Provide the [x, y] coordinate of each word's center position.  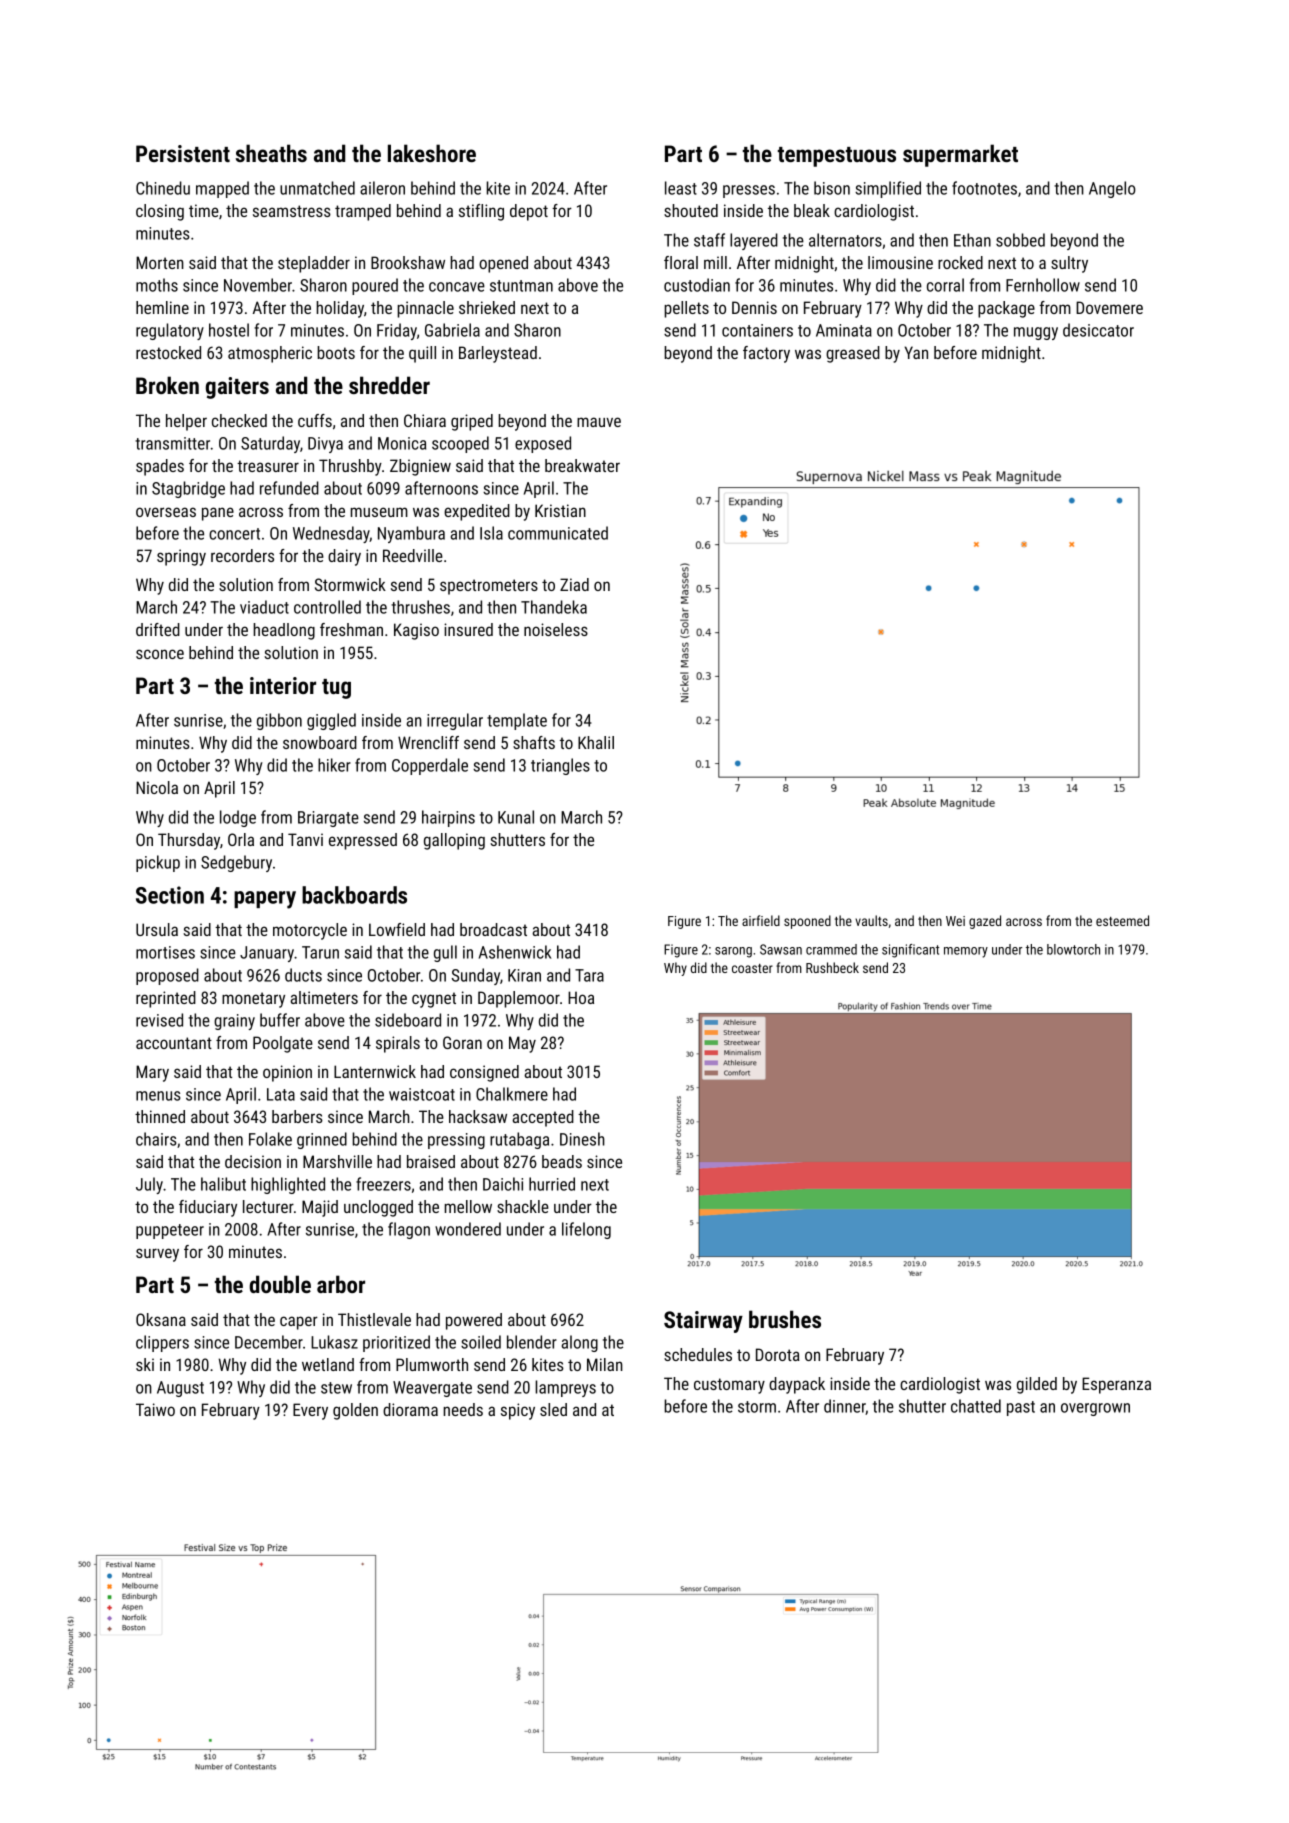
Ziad [574, 584]
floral [681, 262]
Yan [916, 352]
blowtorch [1073, 949]
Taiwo [155, 1409]
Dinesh [582, 1139]
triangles [560, 766]
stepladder [314, 264]
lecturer [268, 1206]
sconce [160, 654]
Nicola [157, 787]
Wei [955, 921]
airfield [761, 920]
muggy [1036, 333]
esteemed [1122, 920]
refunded [289, 488]
